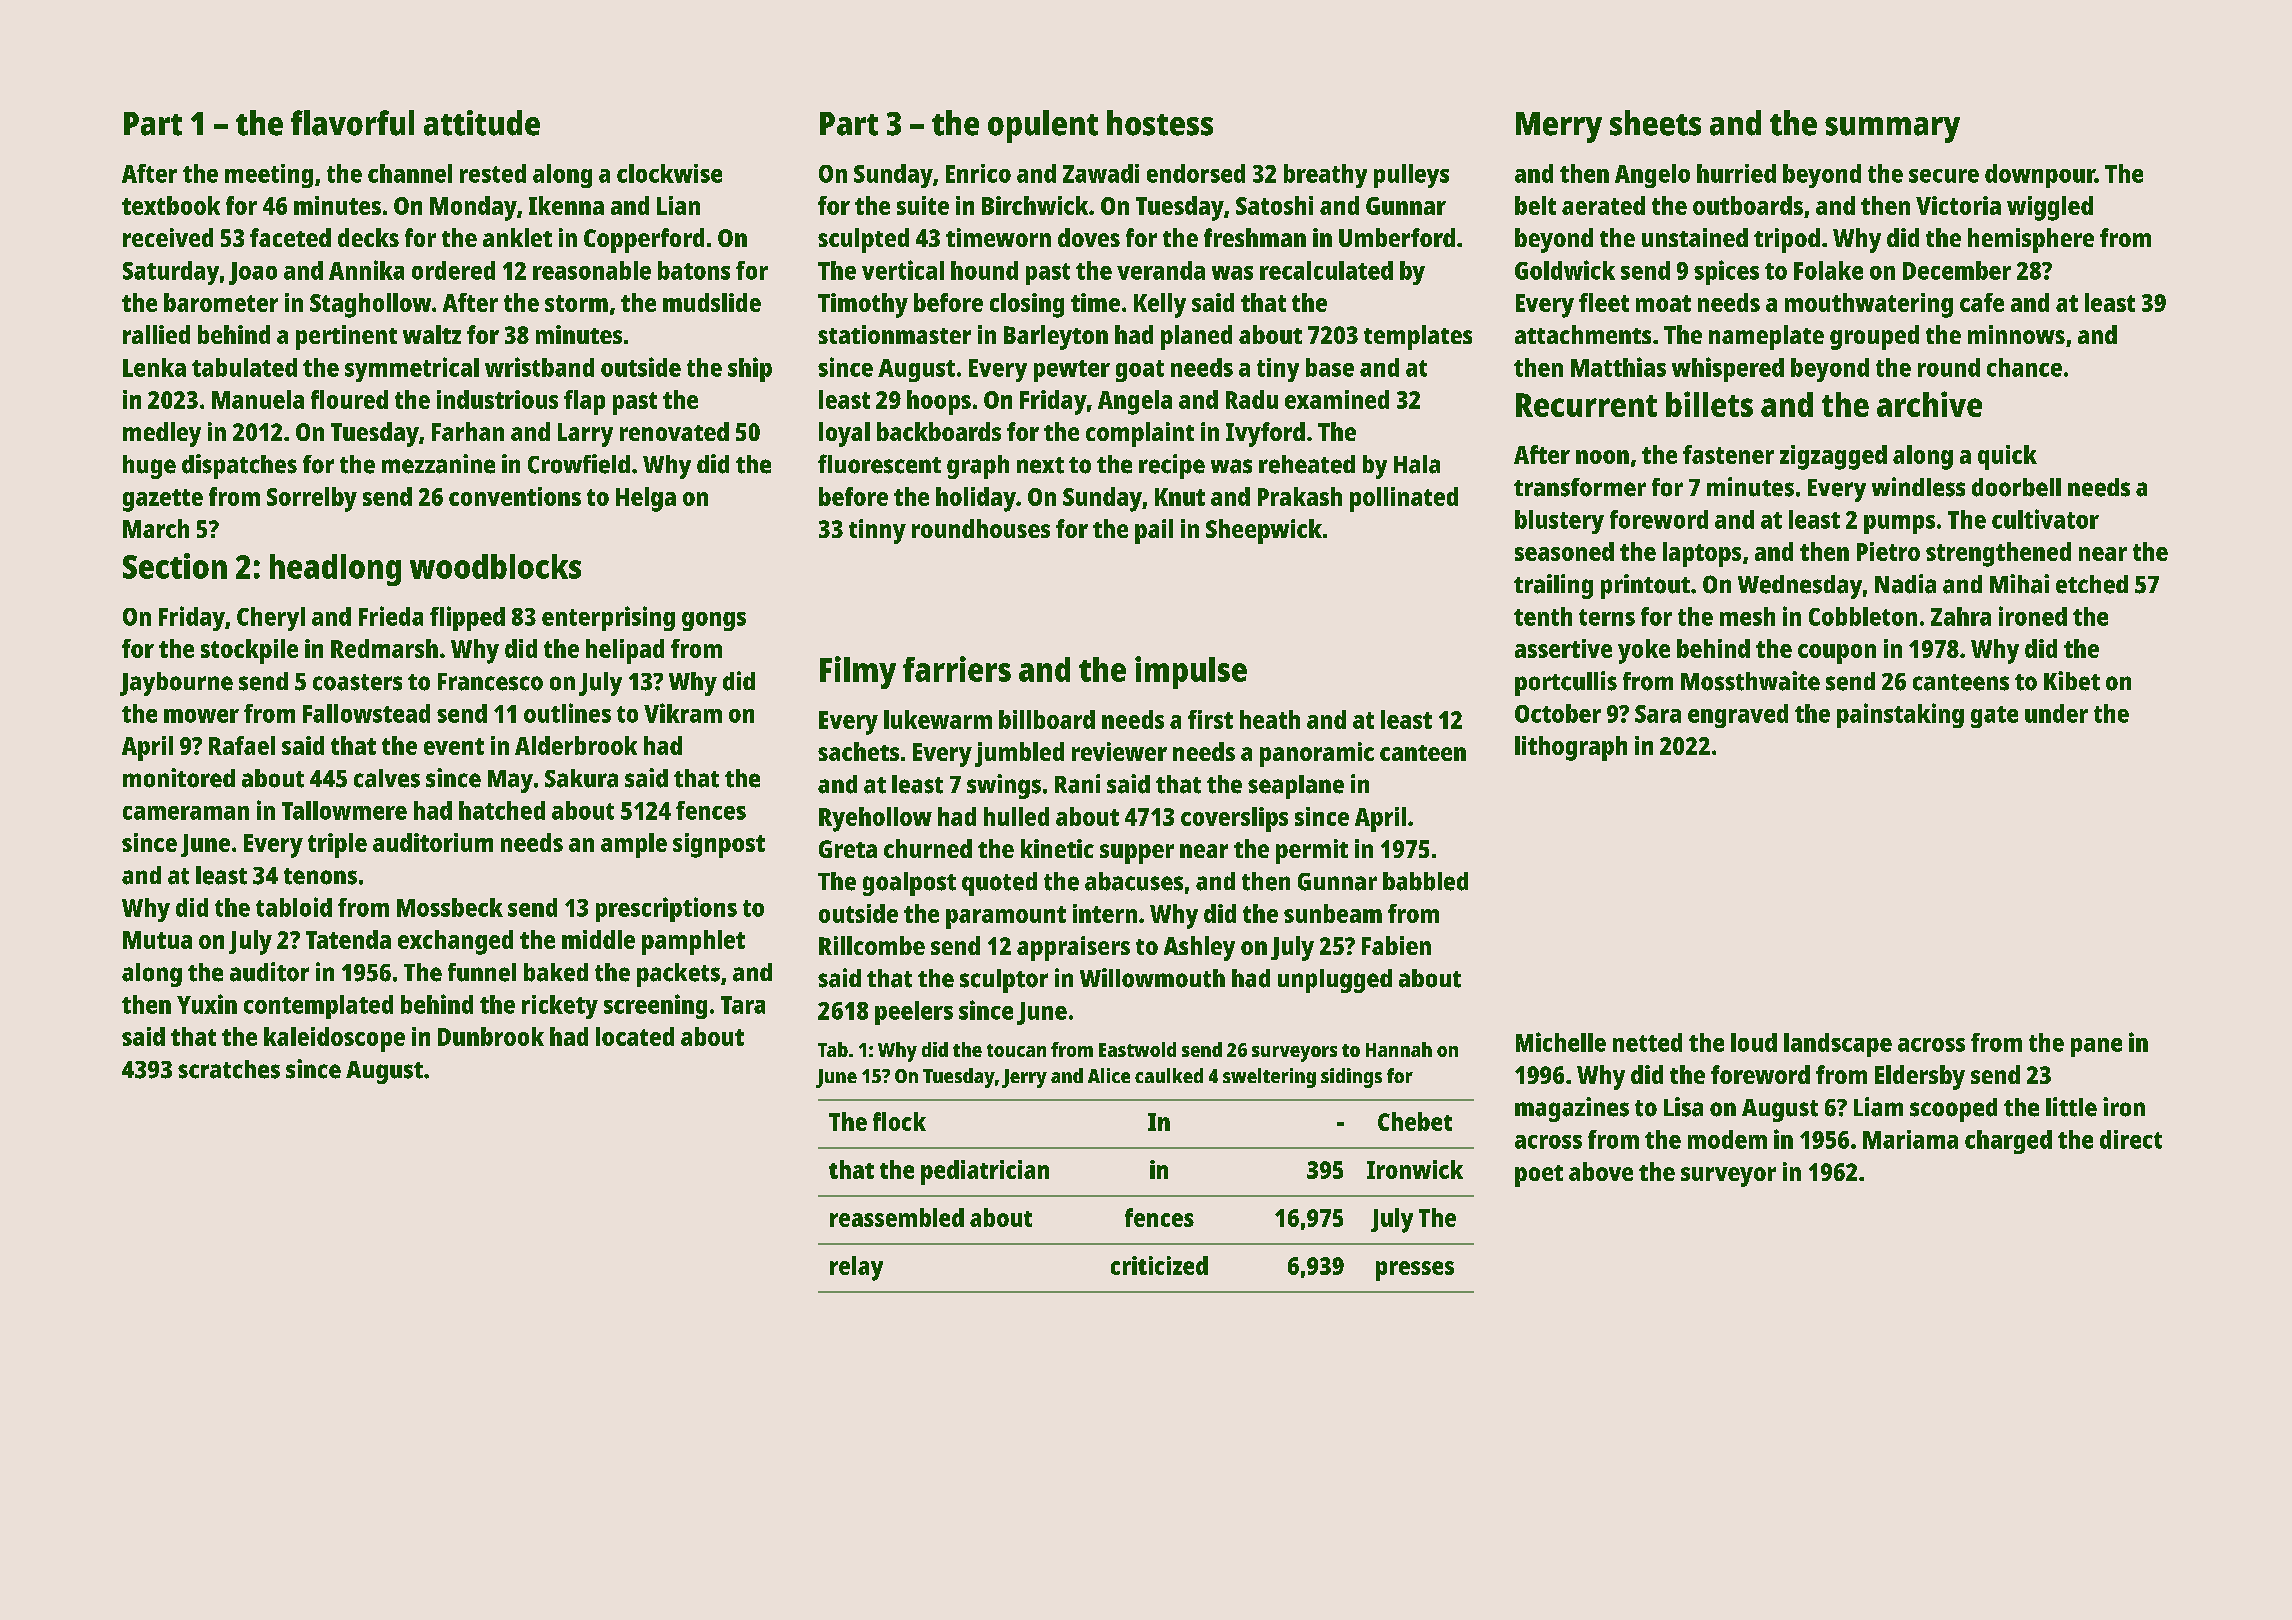 The height and width of the screenshot is (1620, 2292). What do you see at coordinates (271, 619) in the screenshot?
I see `Cheryl` at bounding box center [271, 619].
